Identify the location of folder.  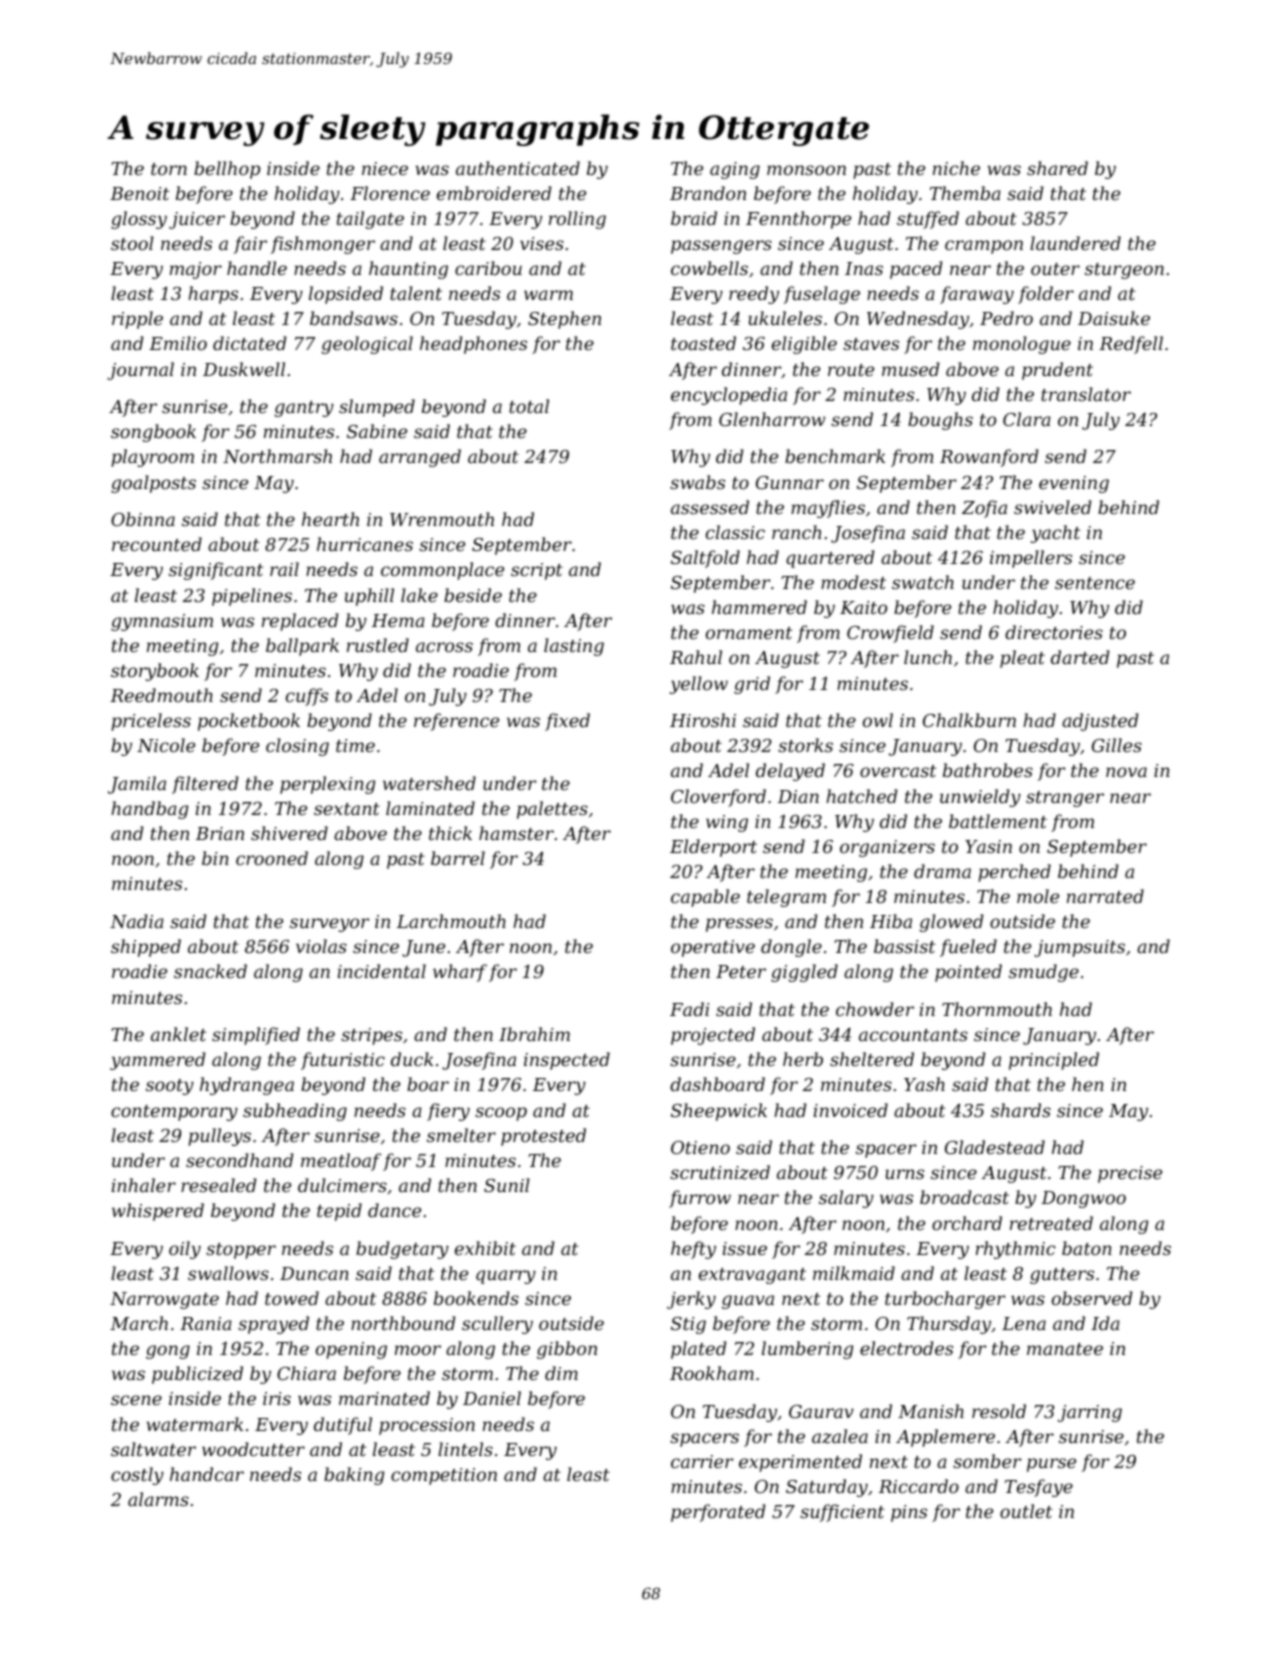
(1046, 295).
